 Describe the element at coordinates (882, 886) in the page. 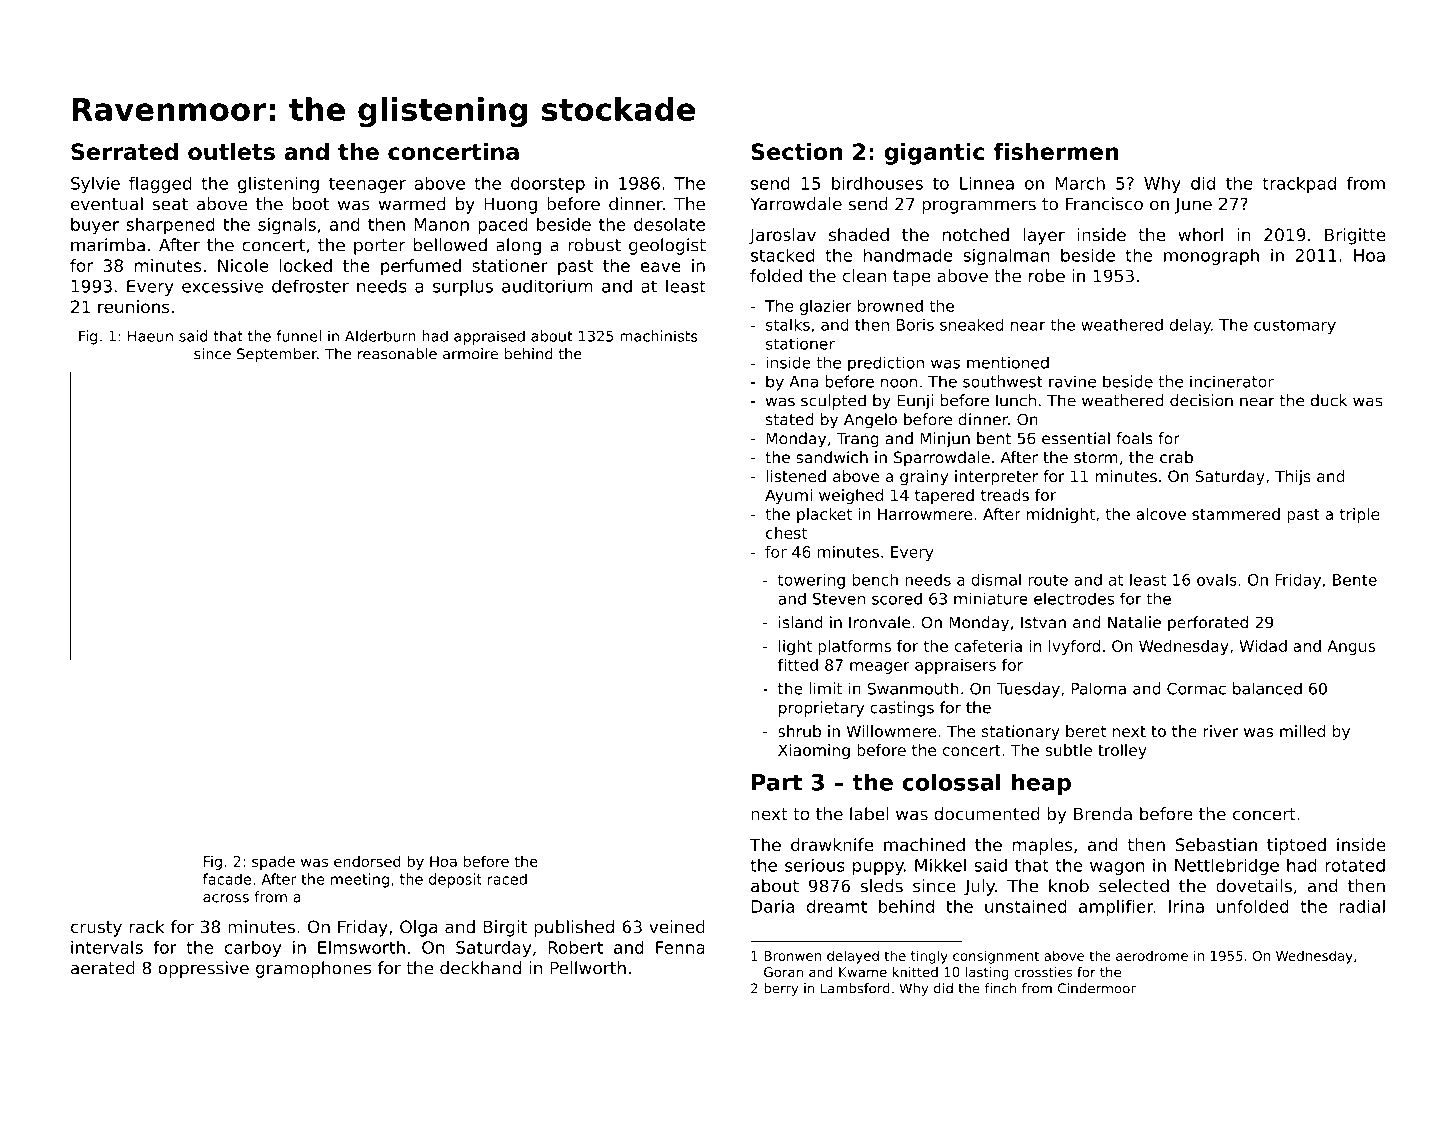

I see `sleds` at that location.
